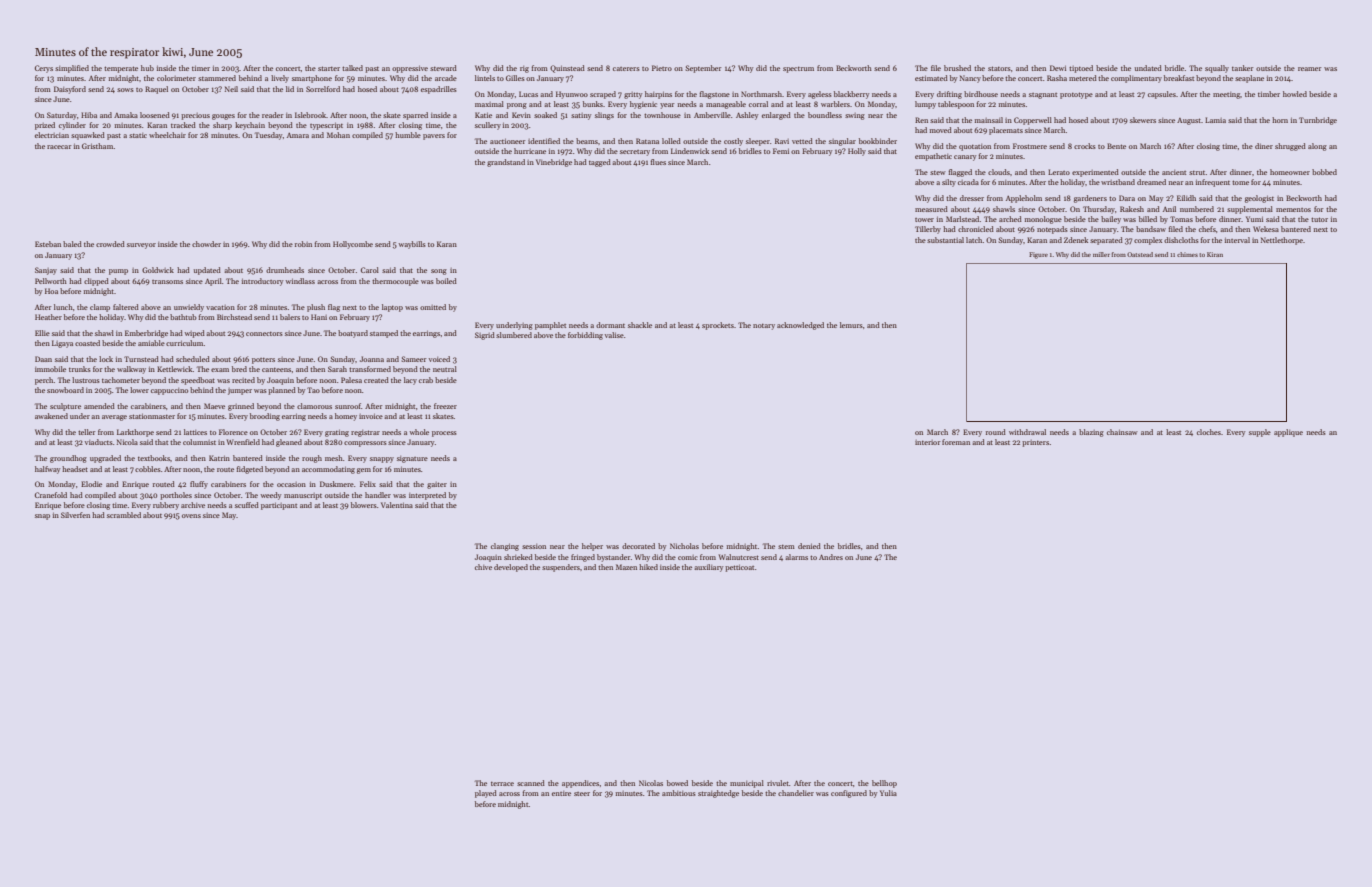 The width and height of the page is (1372, 887). I want to click on session, so click(534, 546).
